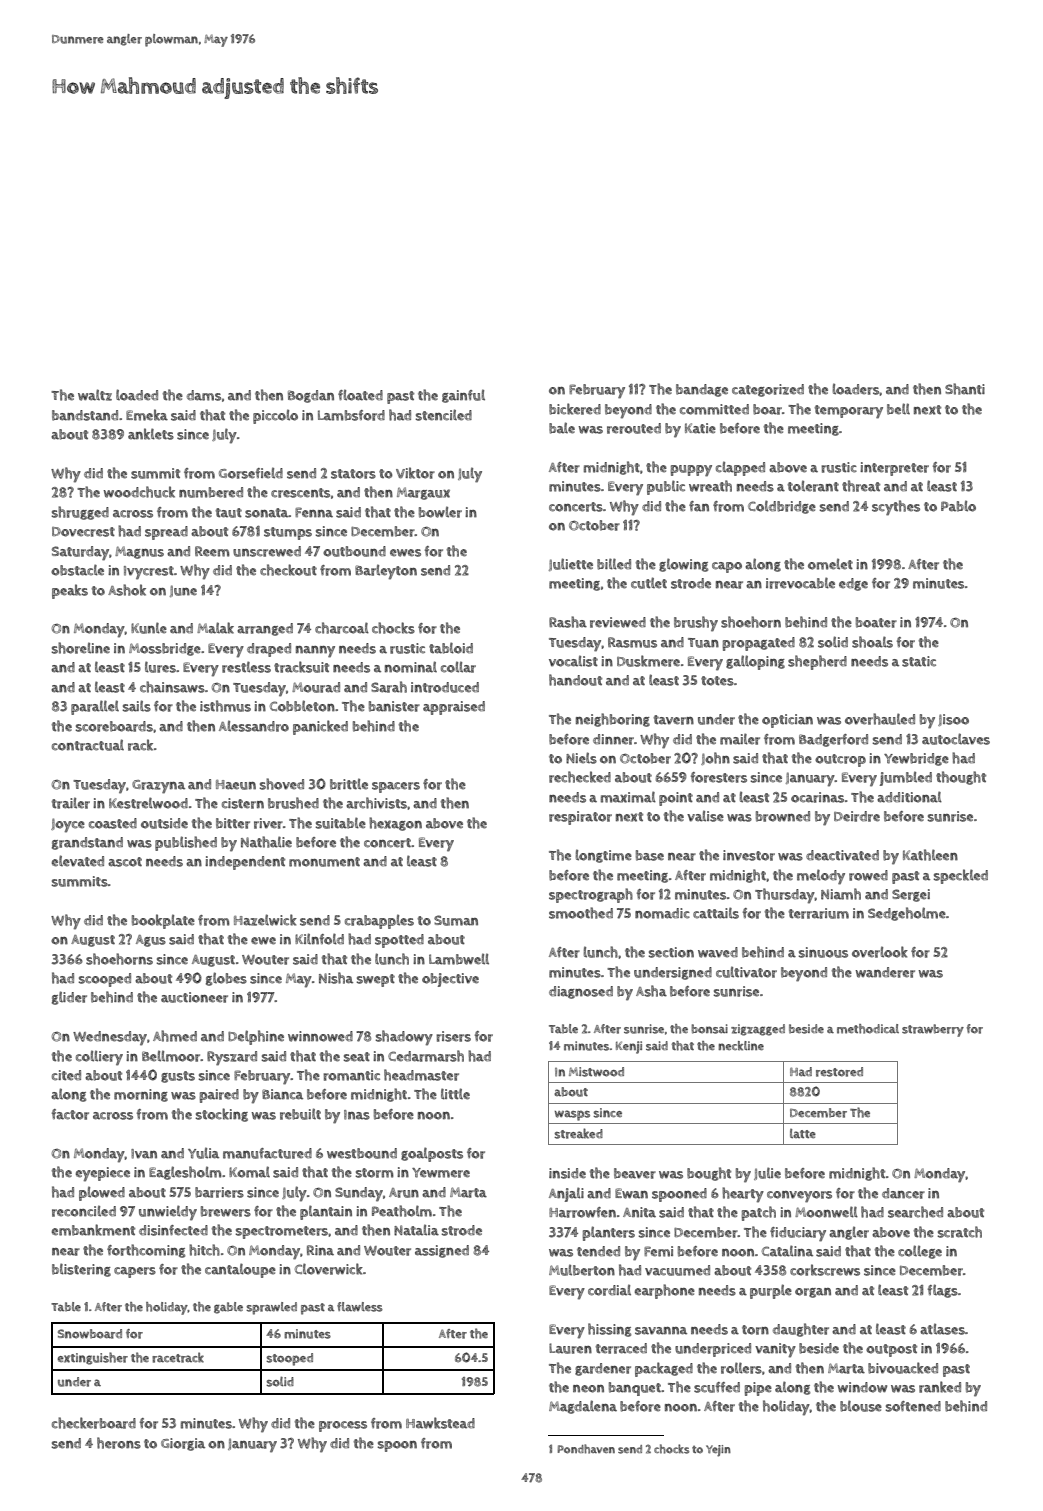 The height and width of the image is (1511, 1043). I want to click on goalposts, so click(432, 1154).
